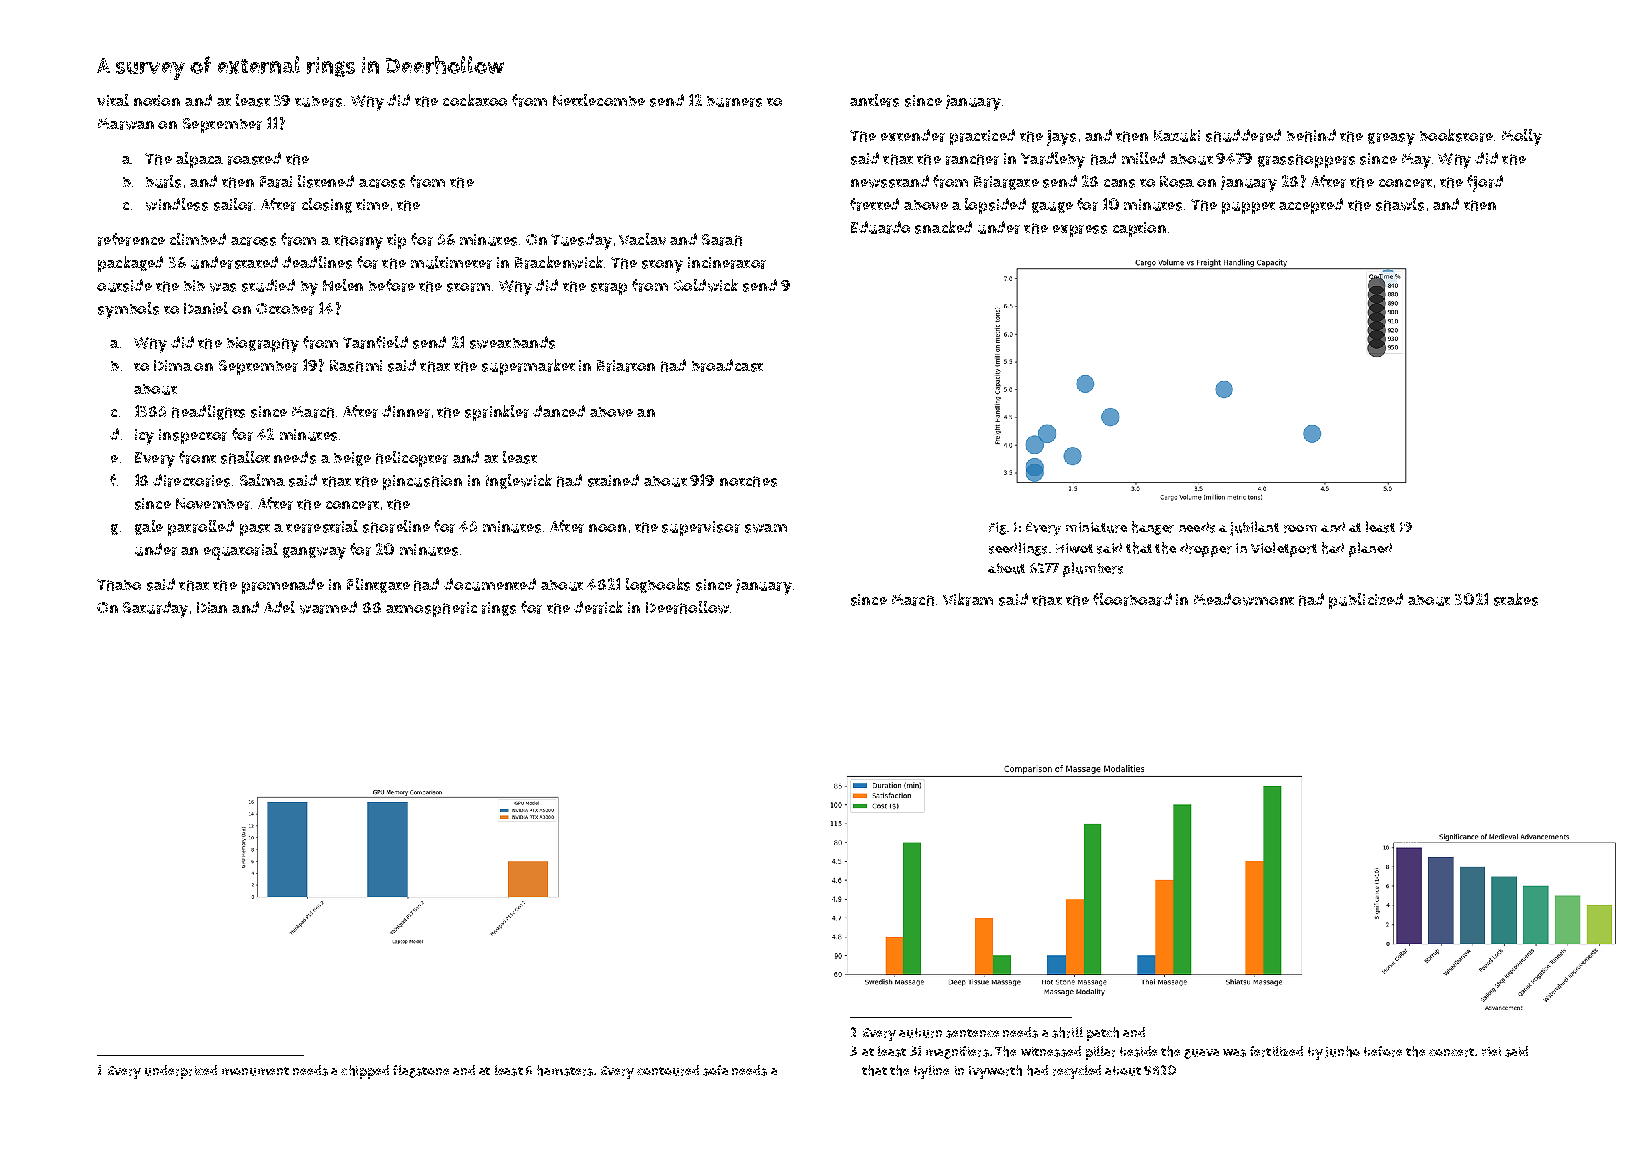  I want to click on auburn, so click(920, 1033).
